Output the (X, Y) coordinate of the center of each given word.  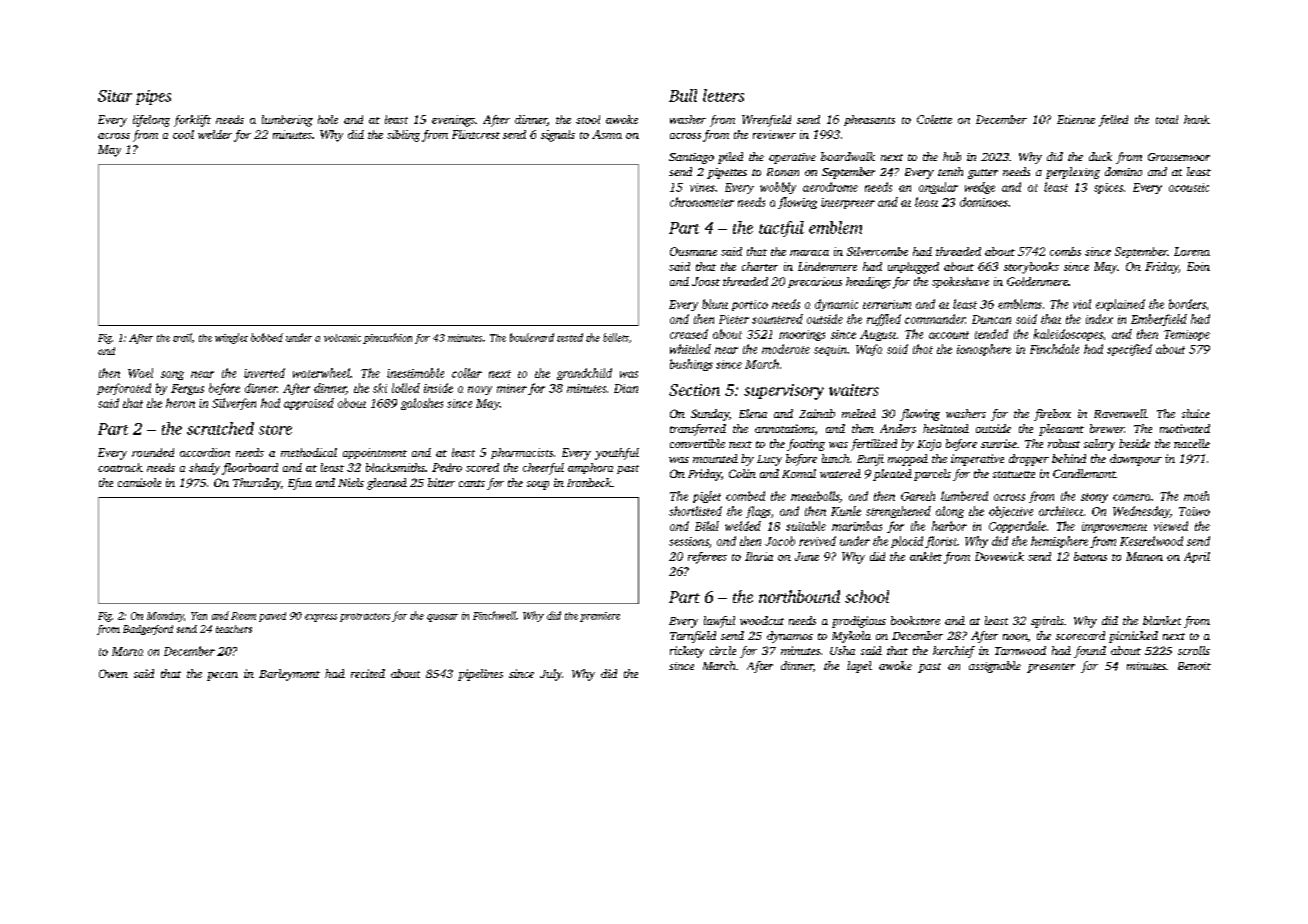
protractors (365, 617)
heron (180, 403)
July (551, 675)
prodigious (859, 622)
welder (215, 134)
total (1167, 119)
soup (538, 485)
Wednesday (1141, 512)
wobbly (778, 188)
